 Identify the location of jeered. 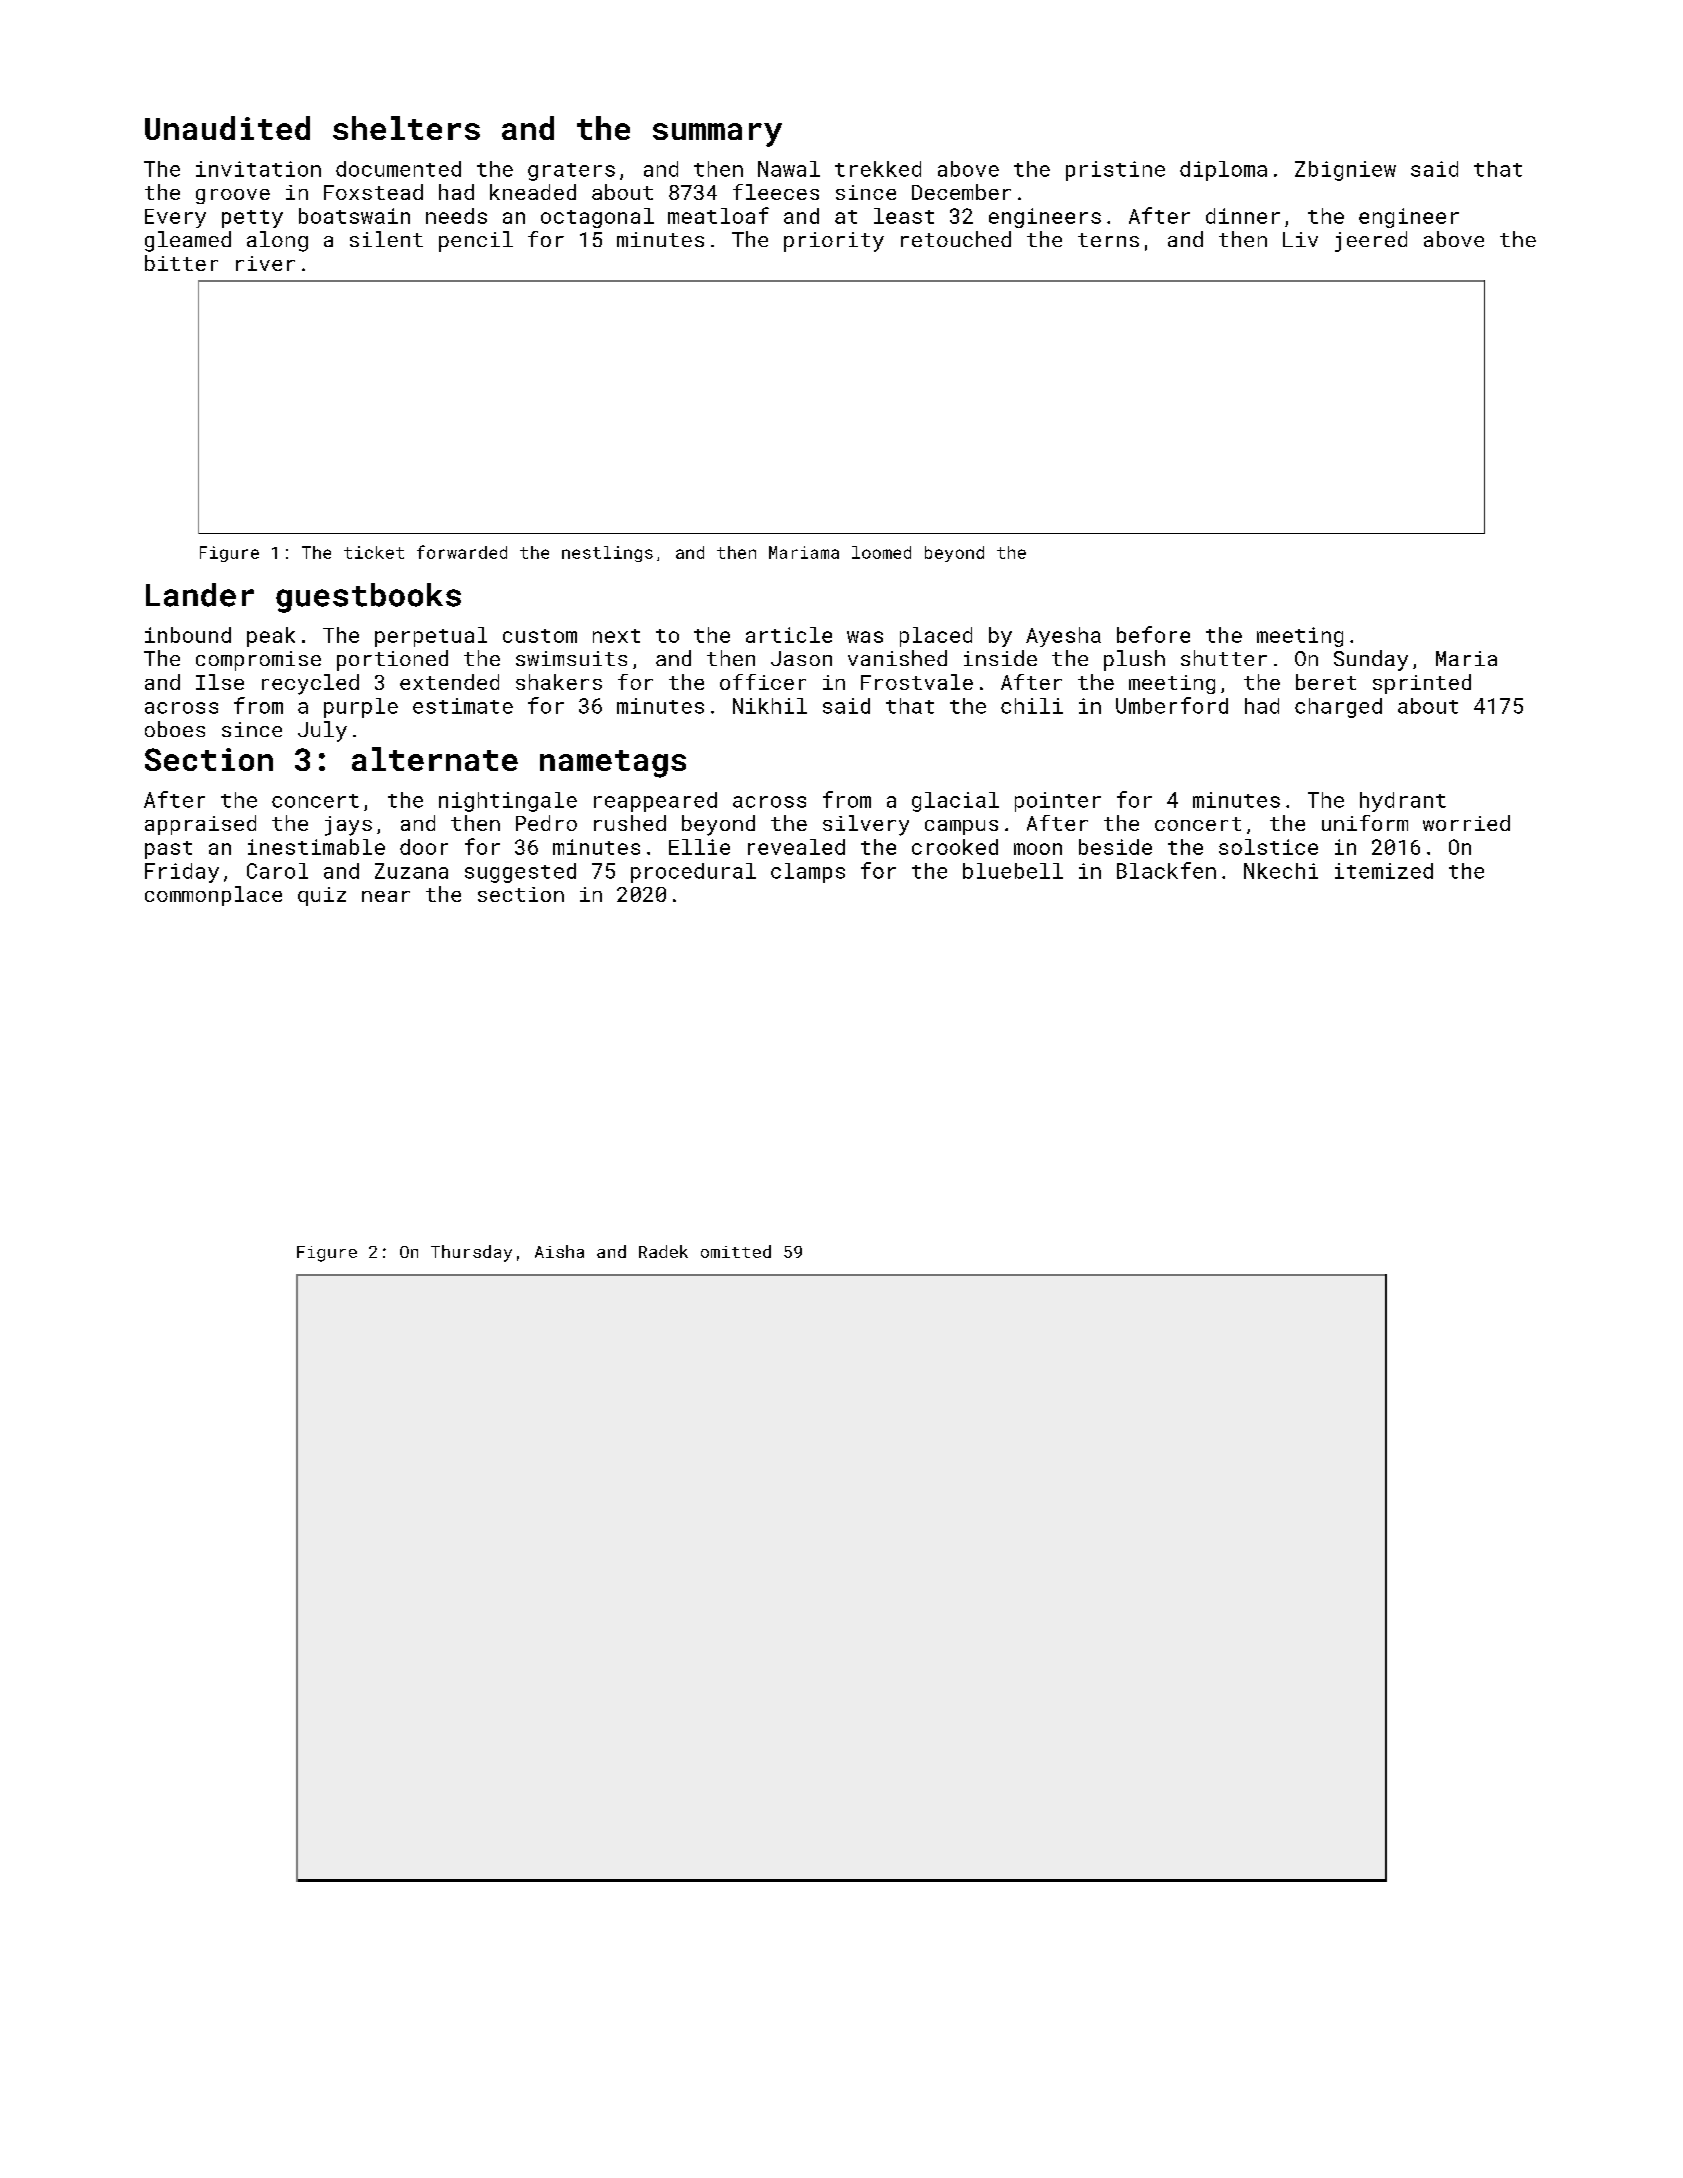
(1371, 241).
